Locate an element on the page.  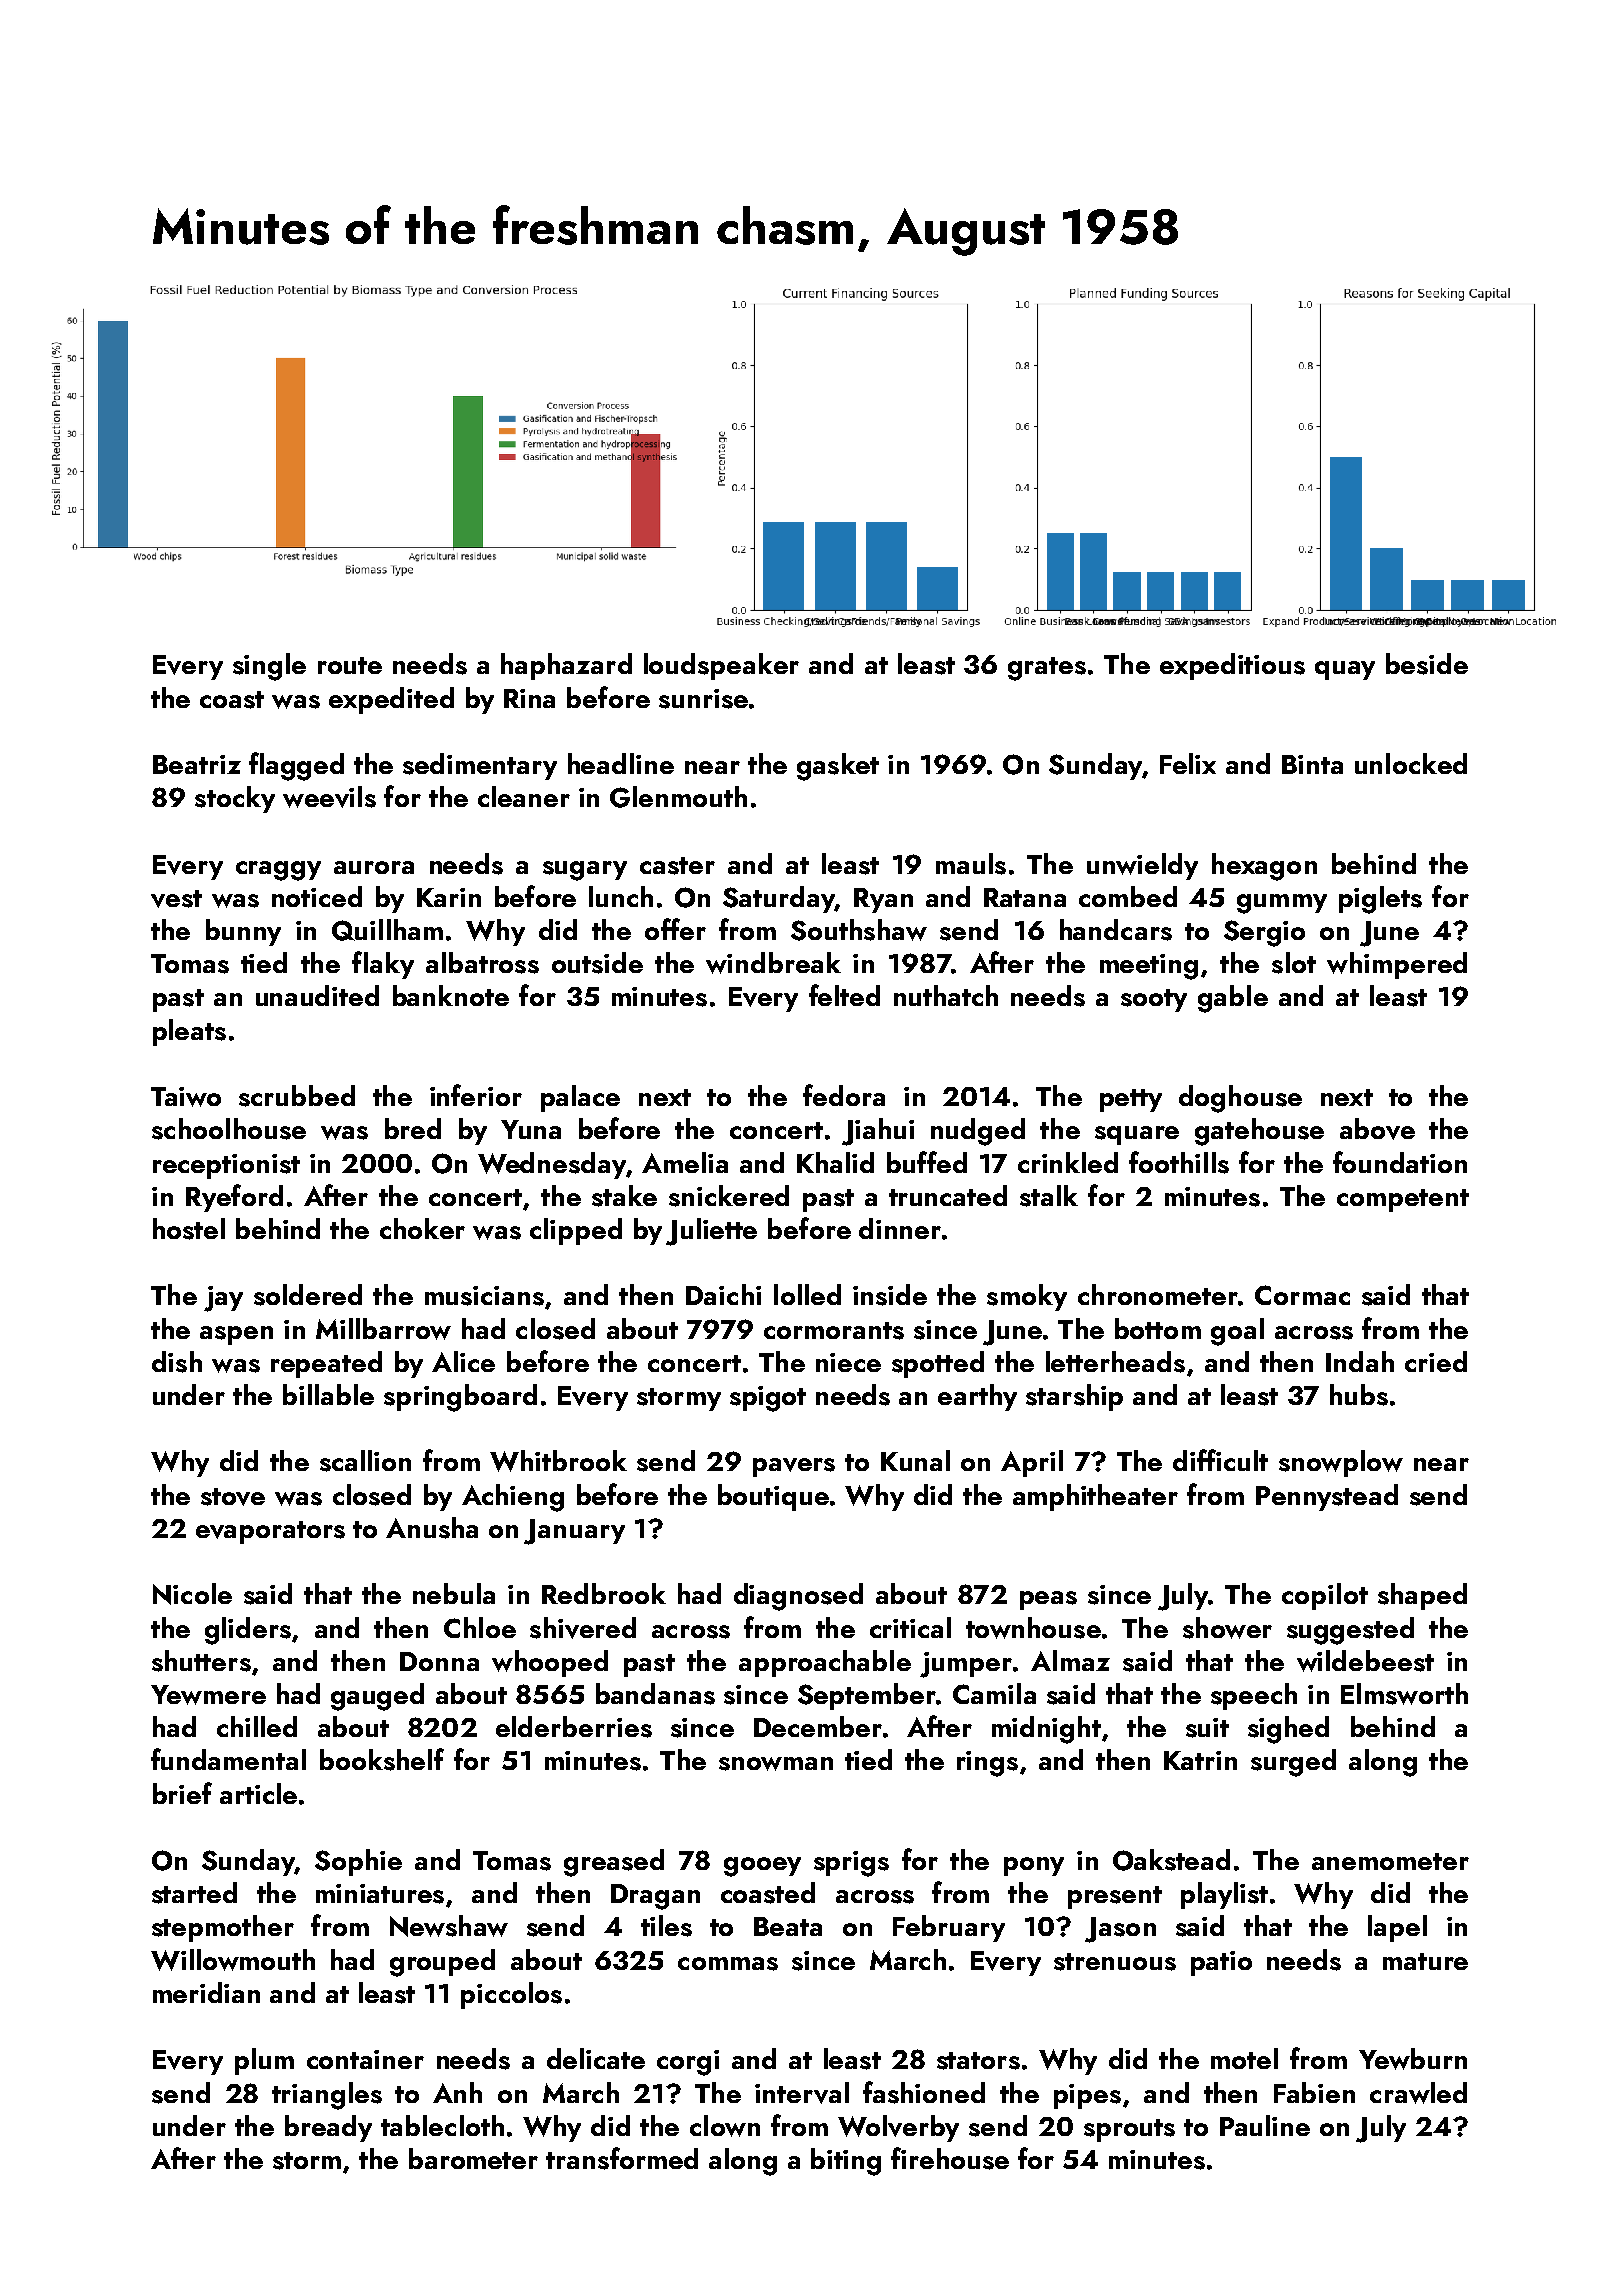
Redbrook is located at coordinates (604, 1593).
